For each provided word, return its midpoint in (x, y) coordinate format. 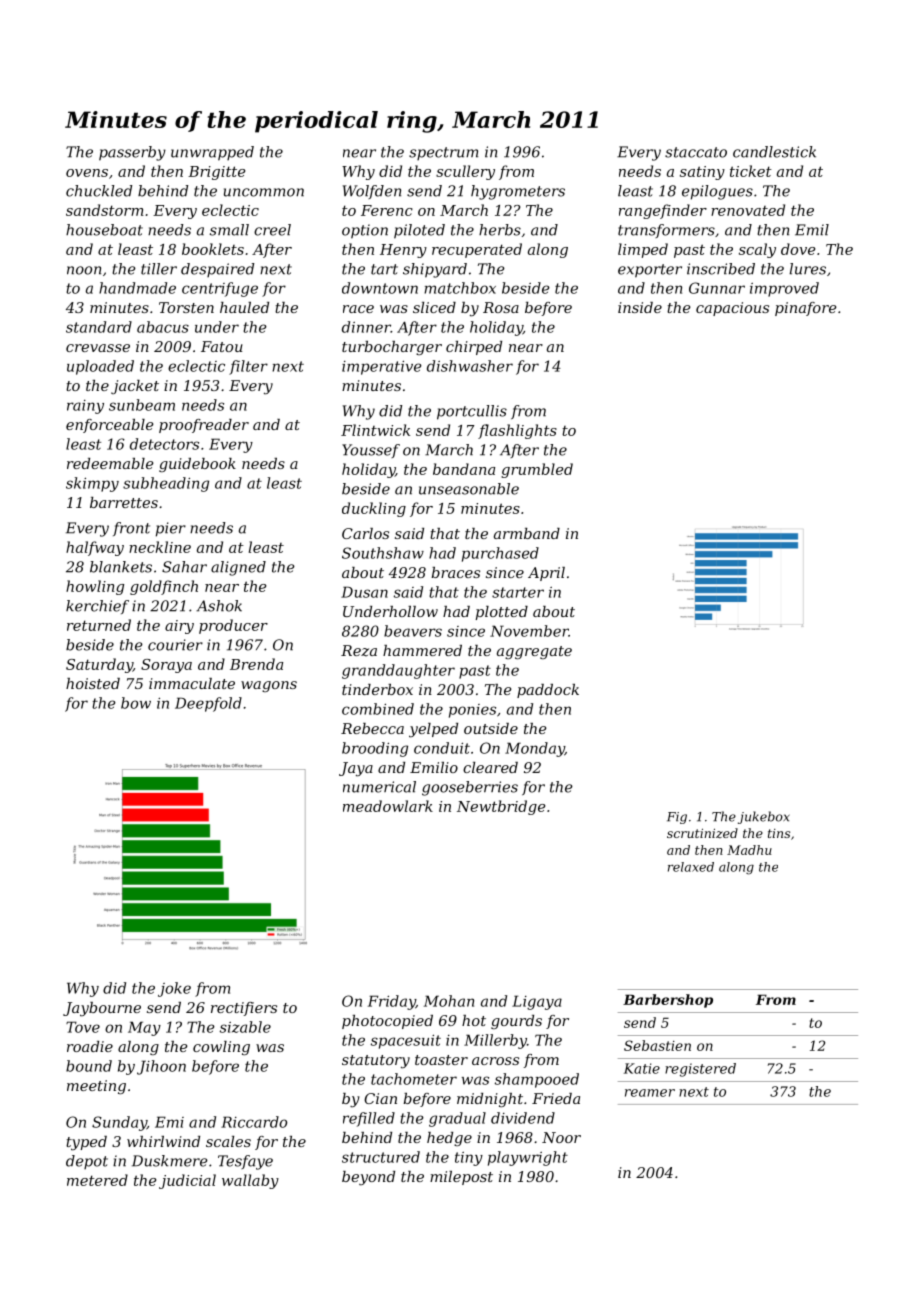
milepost (461, 1178)
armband (527, 533)
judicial (187, 1181)
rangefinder (663, 211)
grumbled (537, 470)
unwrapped (212, 153)
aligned (238, 568)
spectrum (443, 153)
